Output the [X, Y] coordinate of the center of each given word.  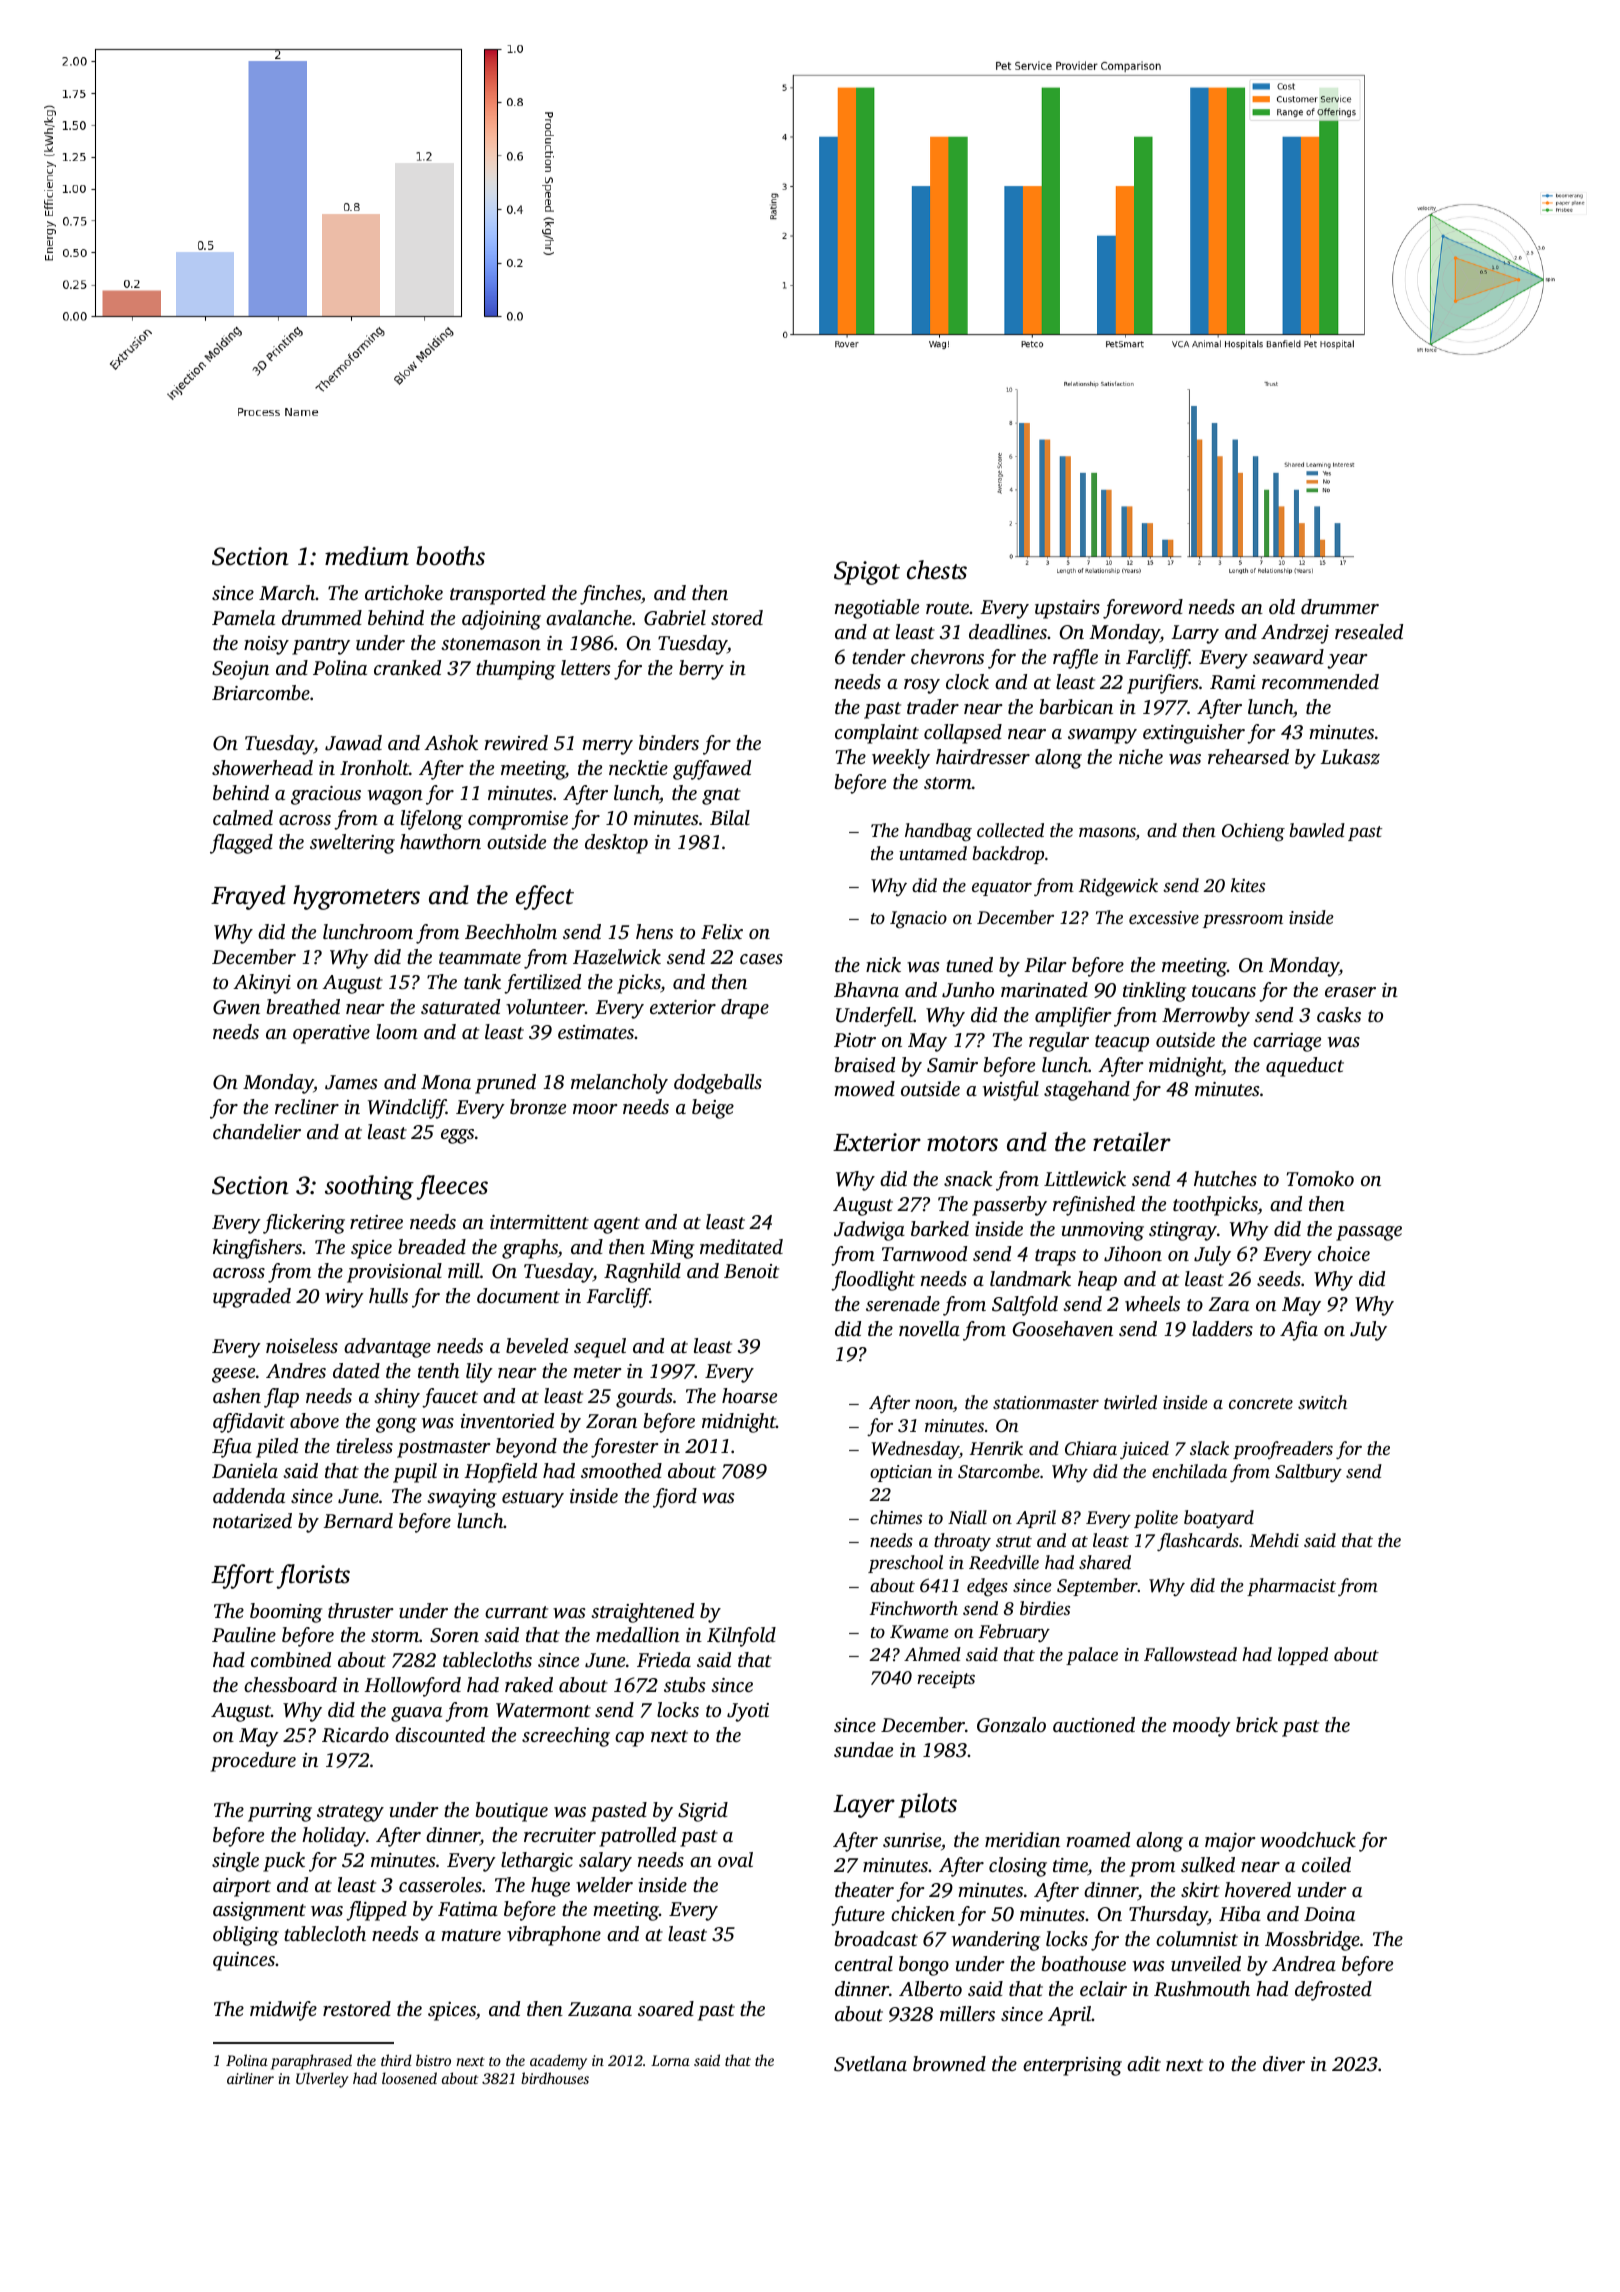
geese [233, 1375]
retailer [1132, 1142]
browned [949, 2064]
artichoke [404, 592]
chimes [896, 1517]
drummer [1340, 606]
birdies [1045, 1608]
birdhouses [555, 2078]
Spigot [867, 573]
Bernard [358, 1520]
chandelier [257, 1131]
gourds [644, 1398]
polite [1156, 1519]
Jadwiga [869, 1231]
